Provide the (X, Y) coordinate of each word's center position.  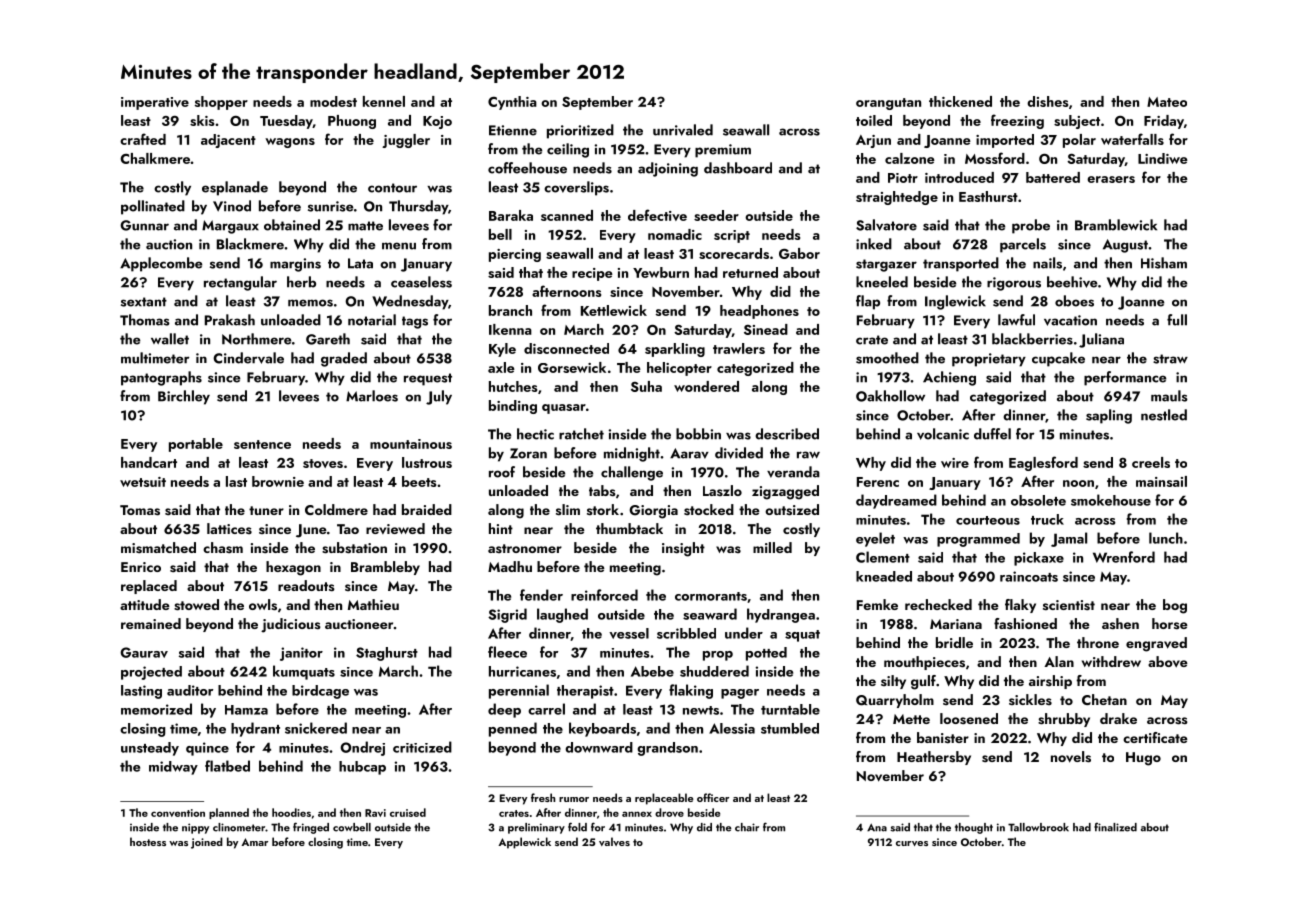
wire (955, 463)
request (428, 379)
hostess (148, 841)
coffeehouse (527, 168)
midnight (632, 454)
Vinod (232, 206)
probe (1031, 226)
